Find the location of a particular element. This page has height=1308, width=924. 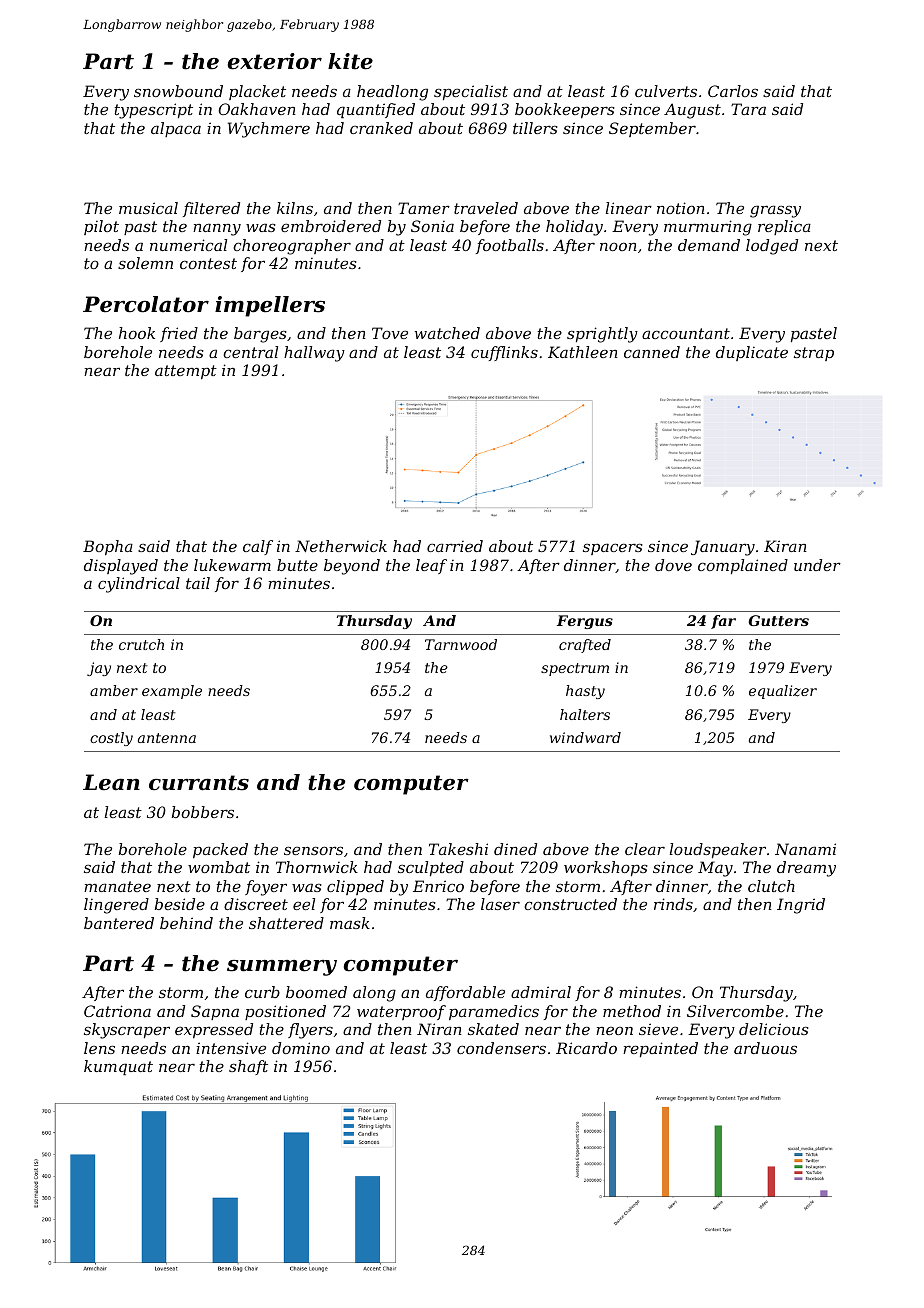

strap is located at coordinates (814, 354).
